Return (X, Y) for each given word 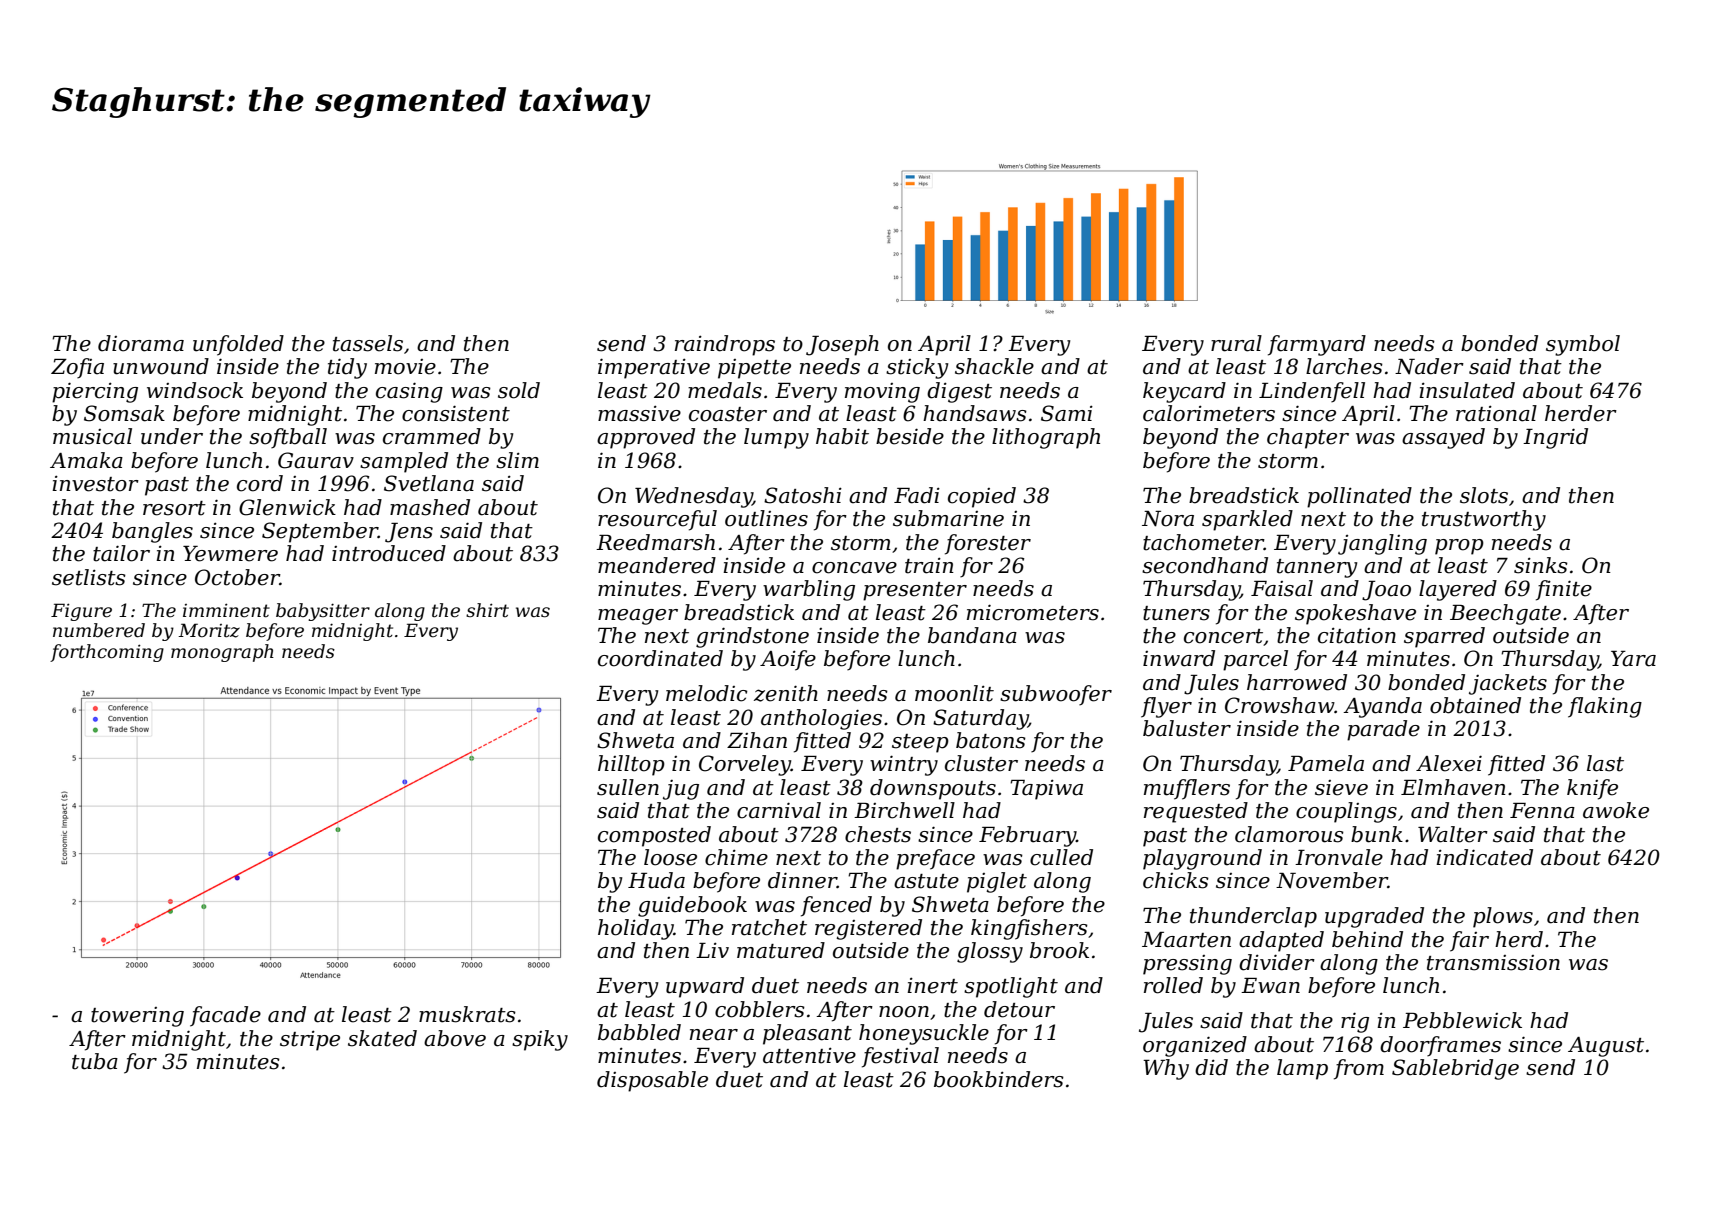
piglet (997, 882)
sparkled (1247, 520)
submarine (948, 518)
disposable (652, 1081)
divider (1277, 962)
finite (1564, 590)
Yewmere (230, 554)
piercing (95, 392)
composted (654, 836)
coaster (728, 414)
